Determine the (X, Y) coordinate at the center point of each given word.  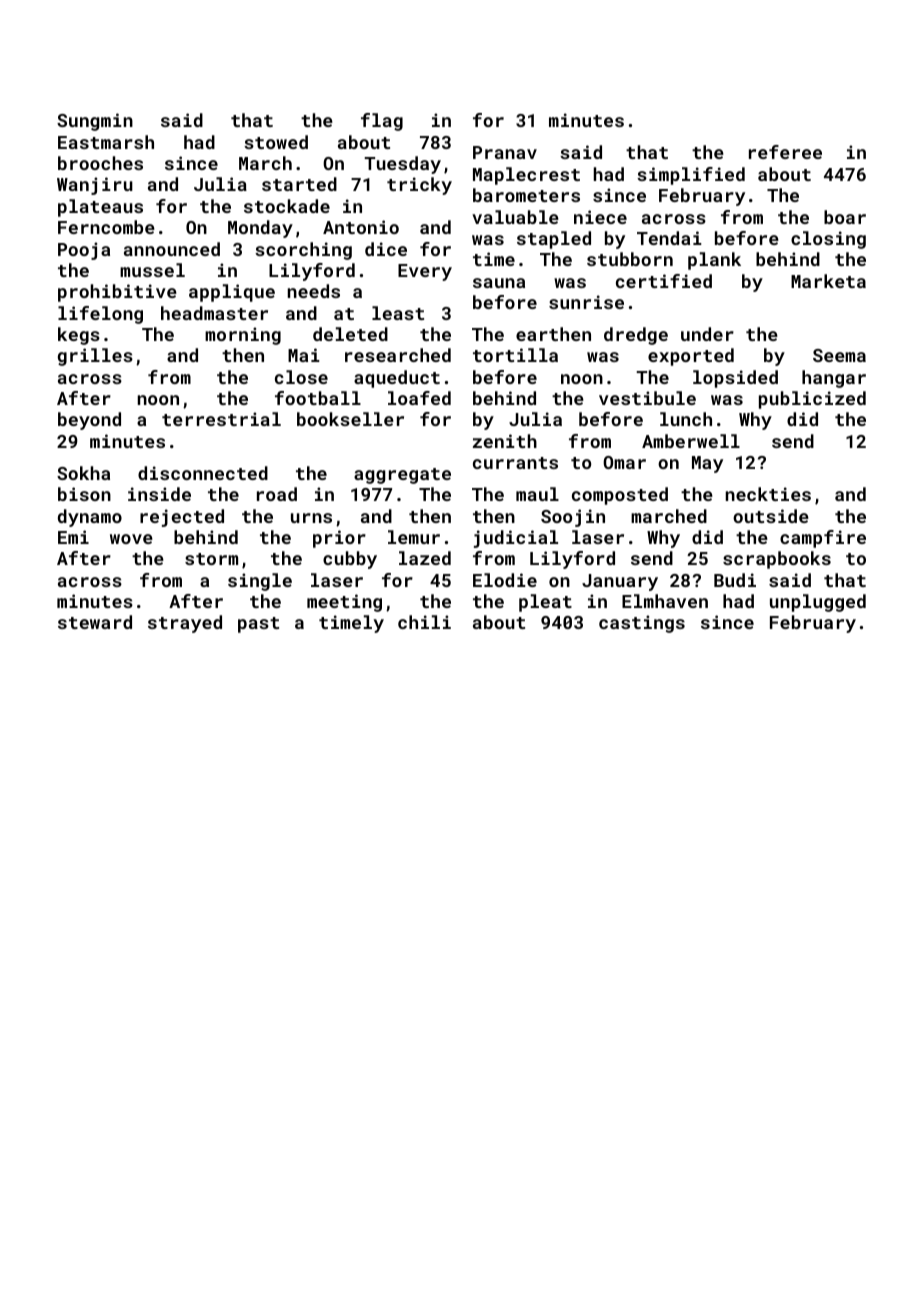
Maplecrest (526, 176)
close (301, 377)
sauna (499, 283)
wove (131, 539)
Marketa (828, 281)
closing (828, 240)
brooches (100, 163)
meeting (344, 603)
